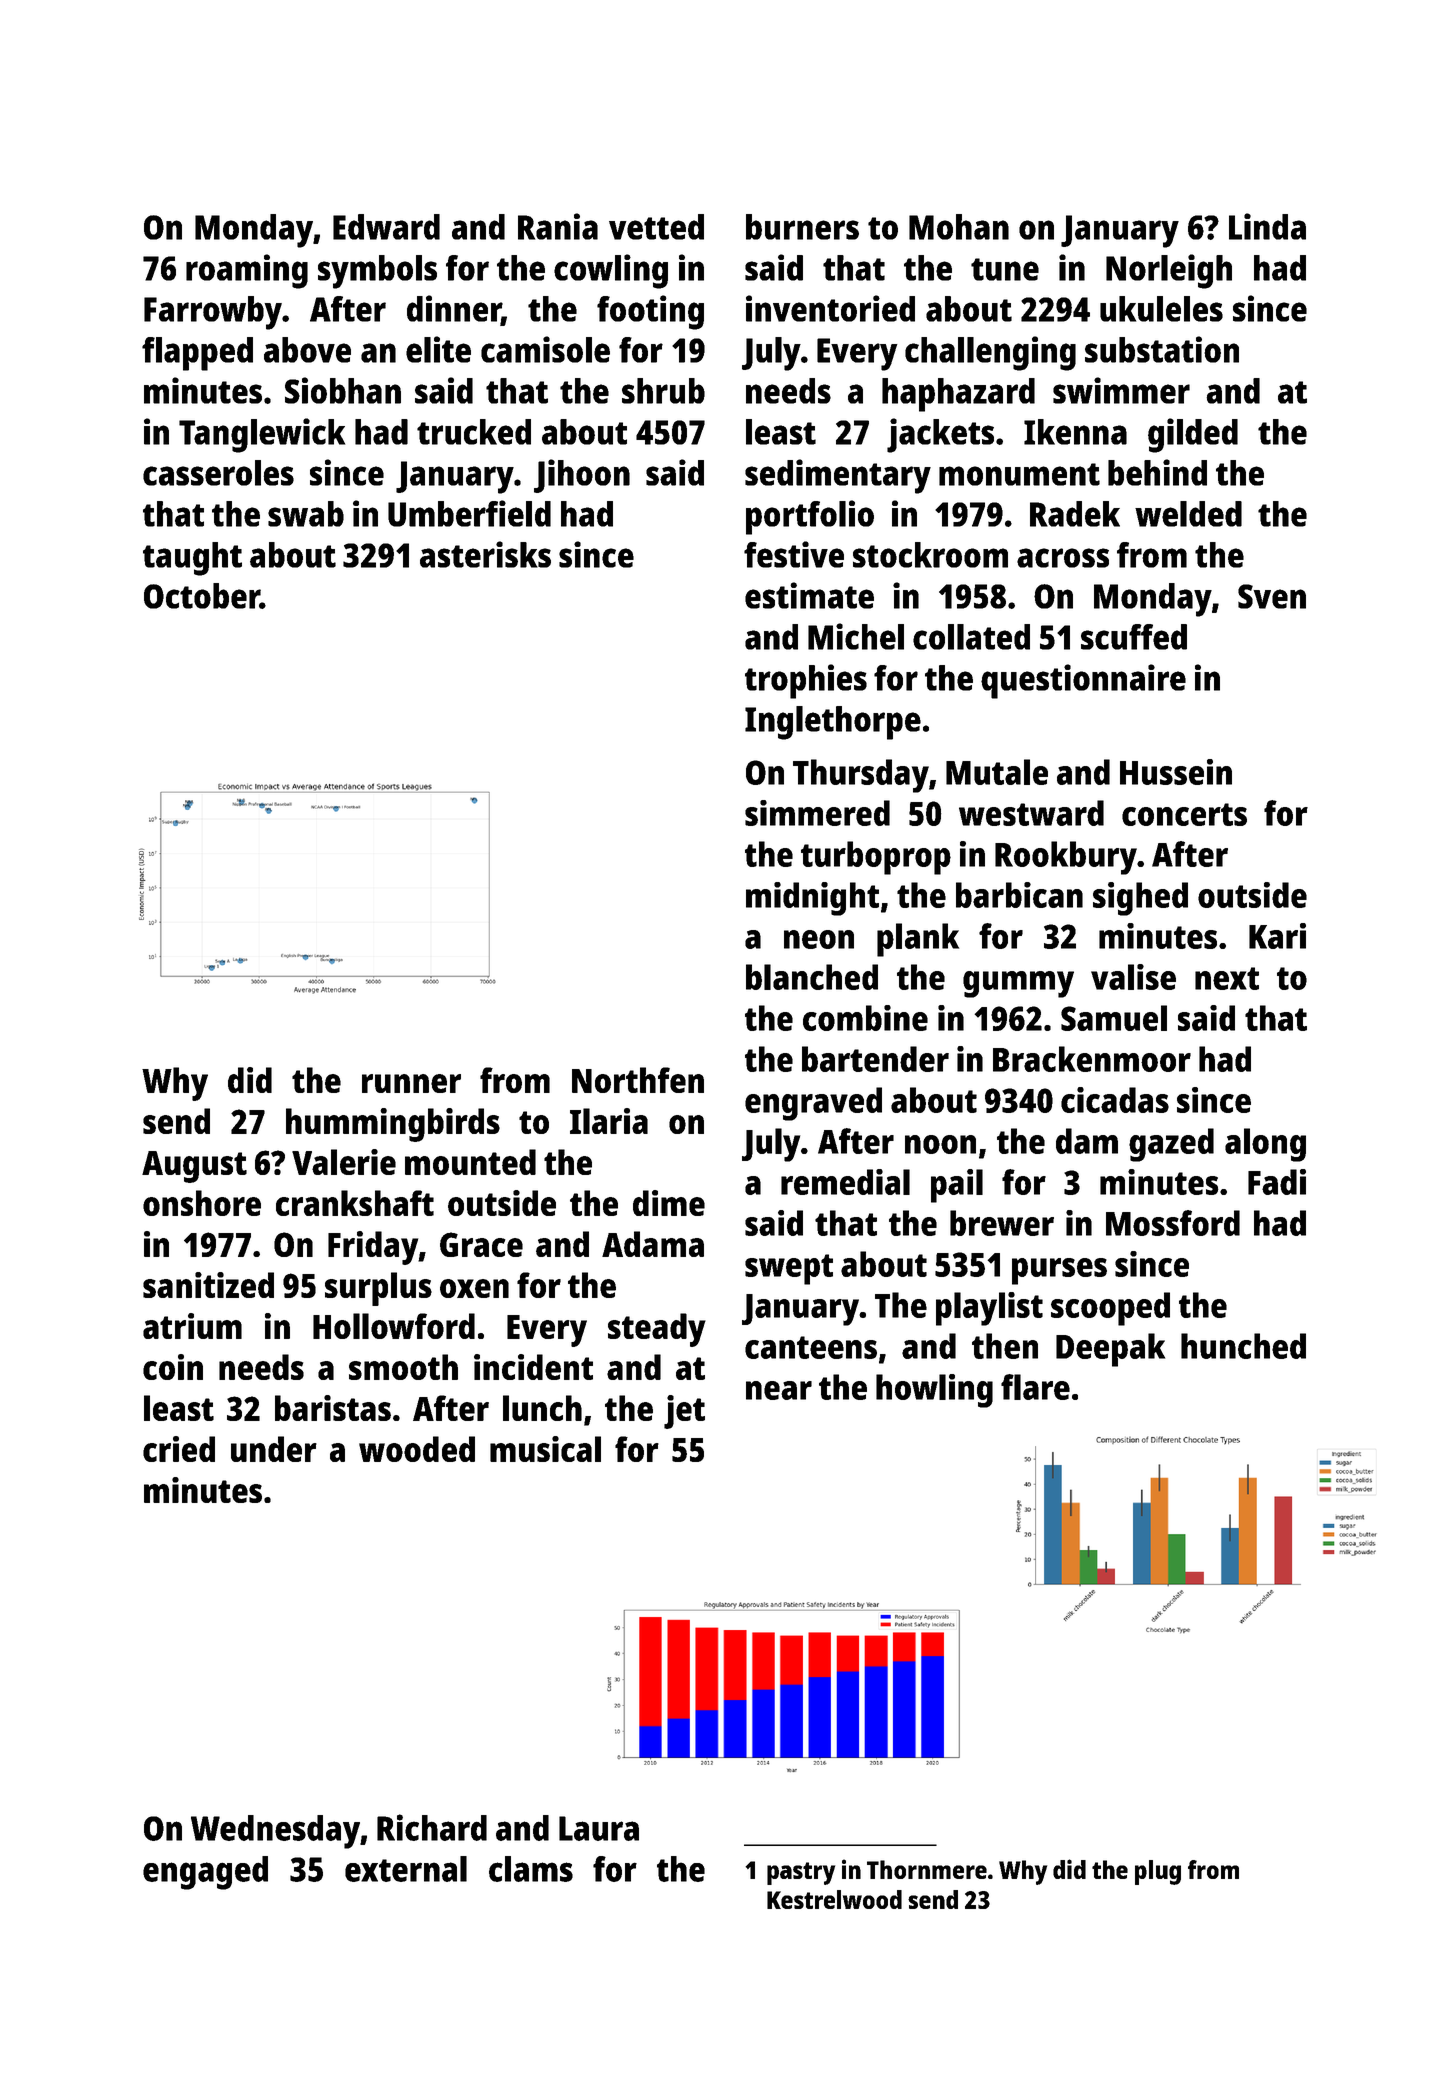 This screenshot has width=1450, height=2100. I want to click on asterisks, so click(485, 554).
